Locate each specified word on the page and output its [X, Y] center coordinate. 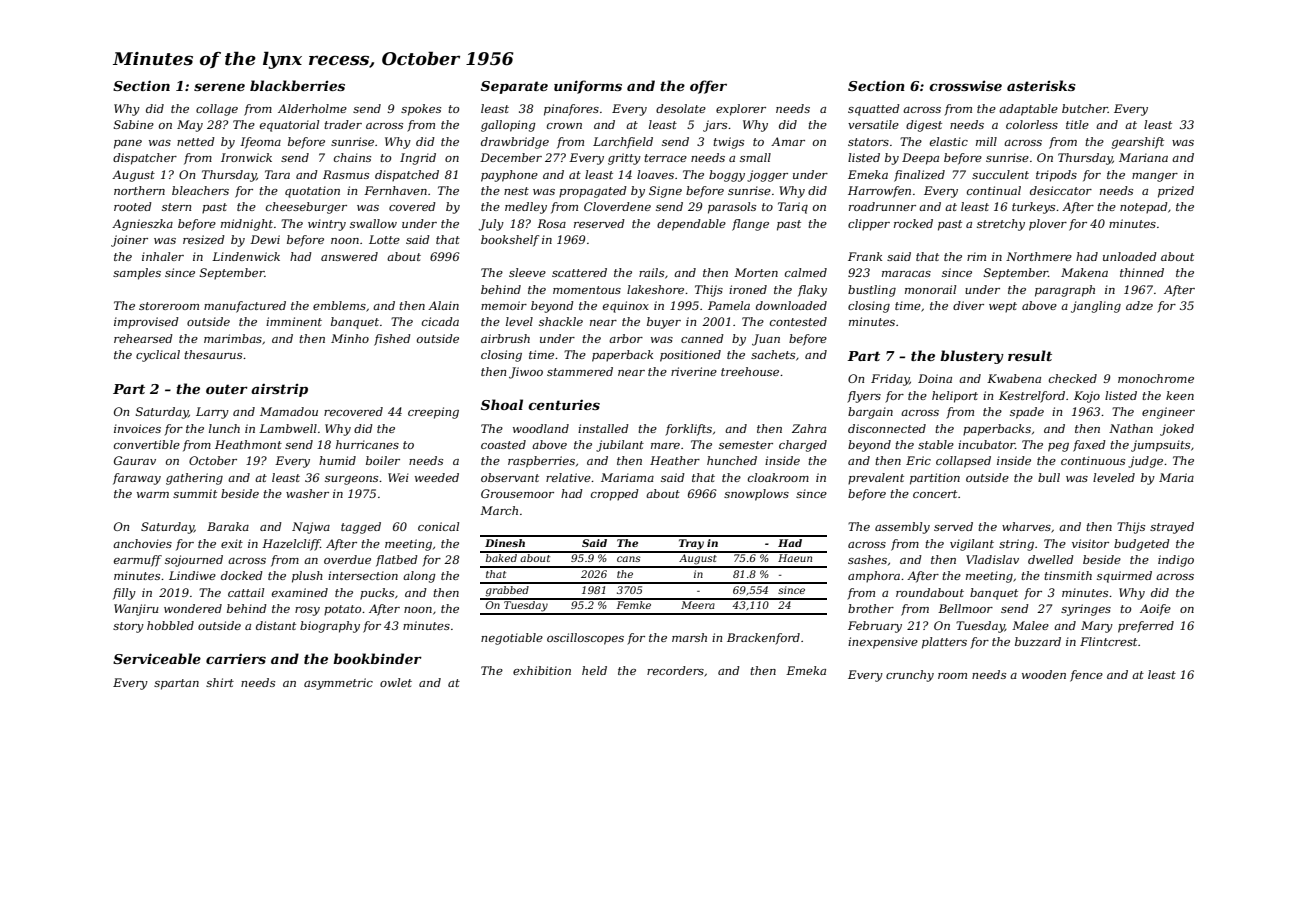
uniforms [588, 87]
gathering [194, 479]
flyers [864, 397]
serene [219, 87]
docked [242, 575]
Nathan [1131, 428]
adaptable [1028, 110]
